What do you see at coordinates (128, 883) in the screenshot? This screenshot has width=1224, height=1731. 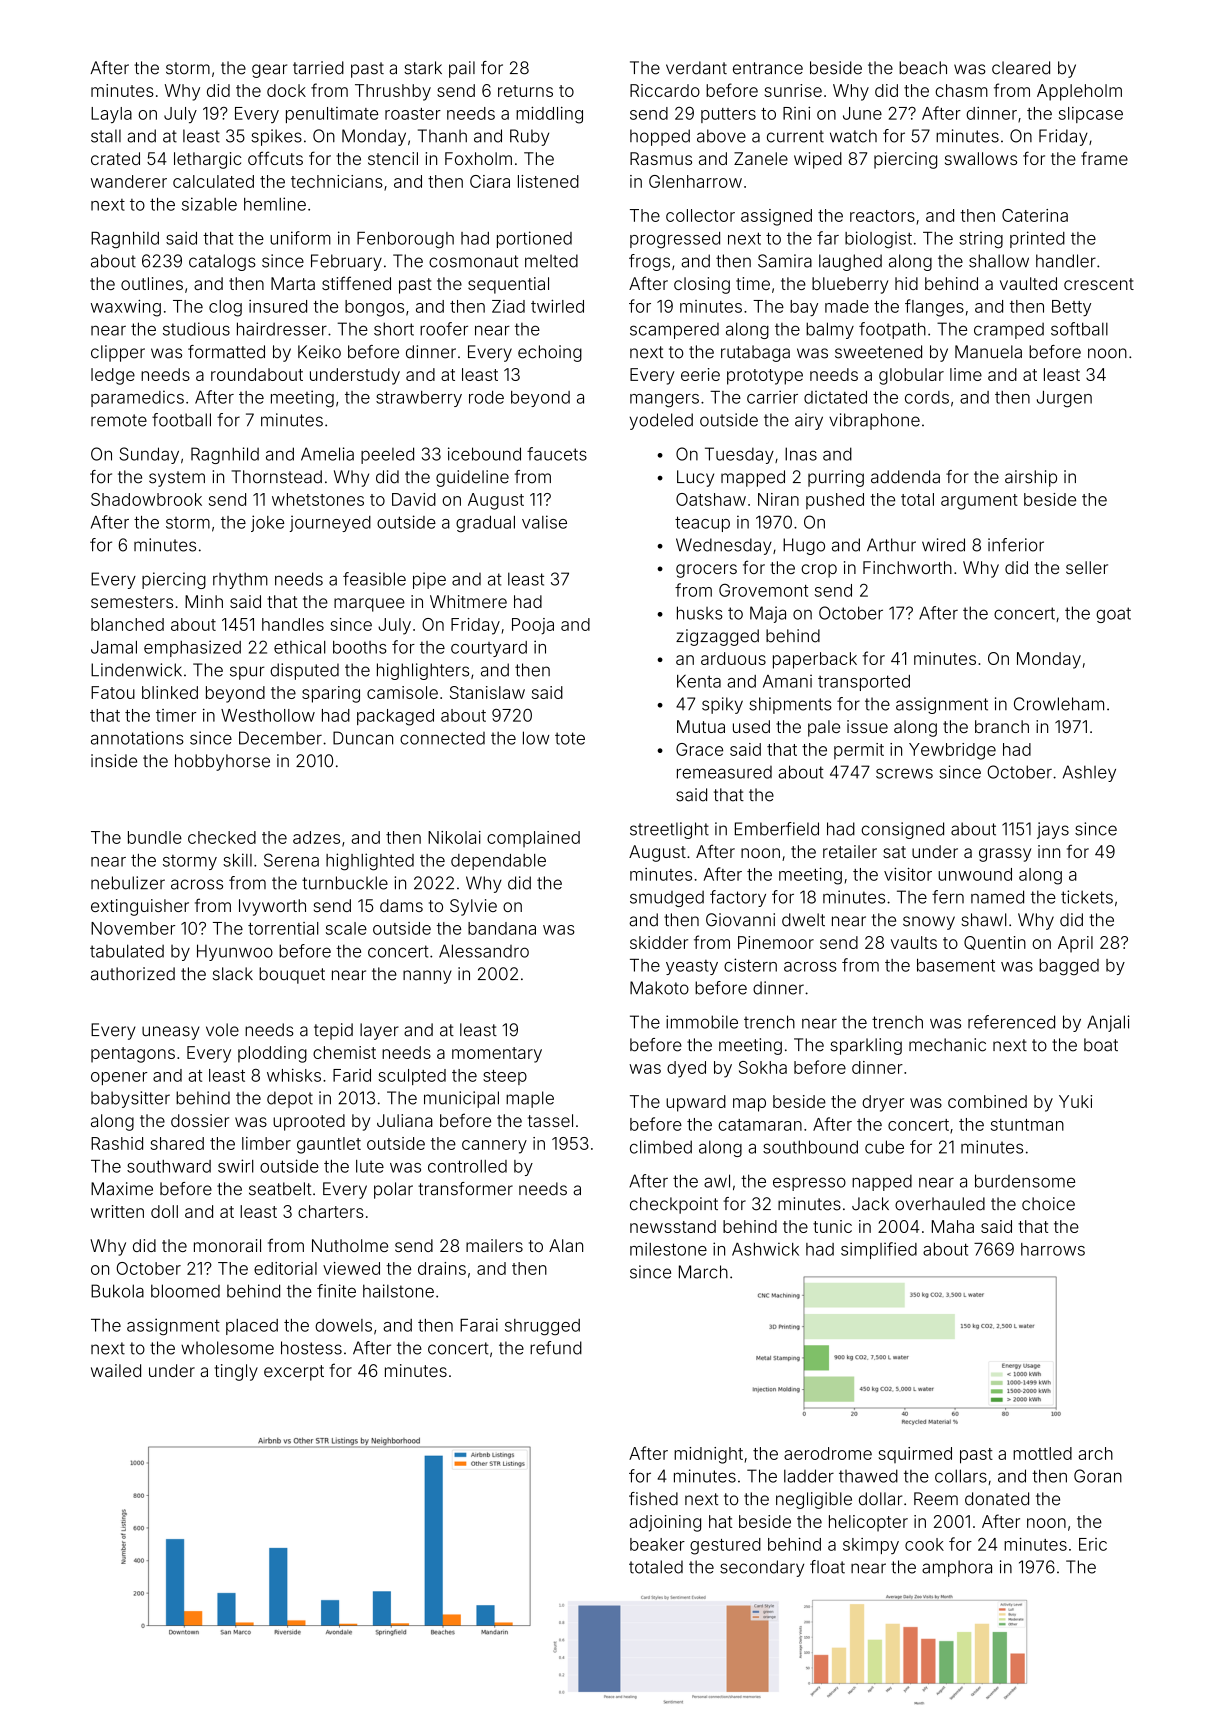 I see `nebulizer` at bounding box center [128, 883].
